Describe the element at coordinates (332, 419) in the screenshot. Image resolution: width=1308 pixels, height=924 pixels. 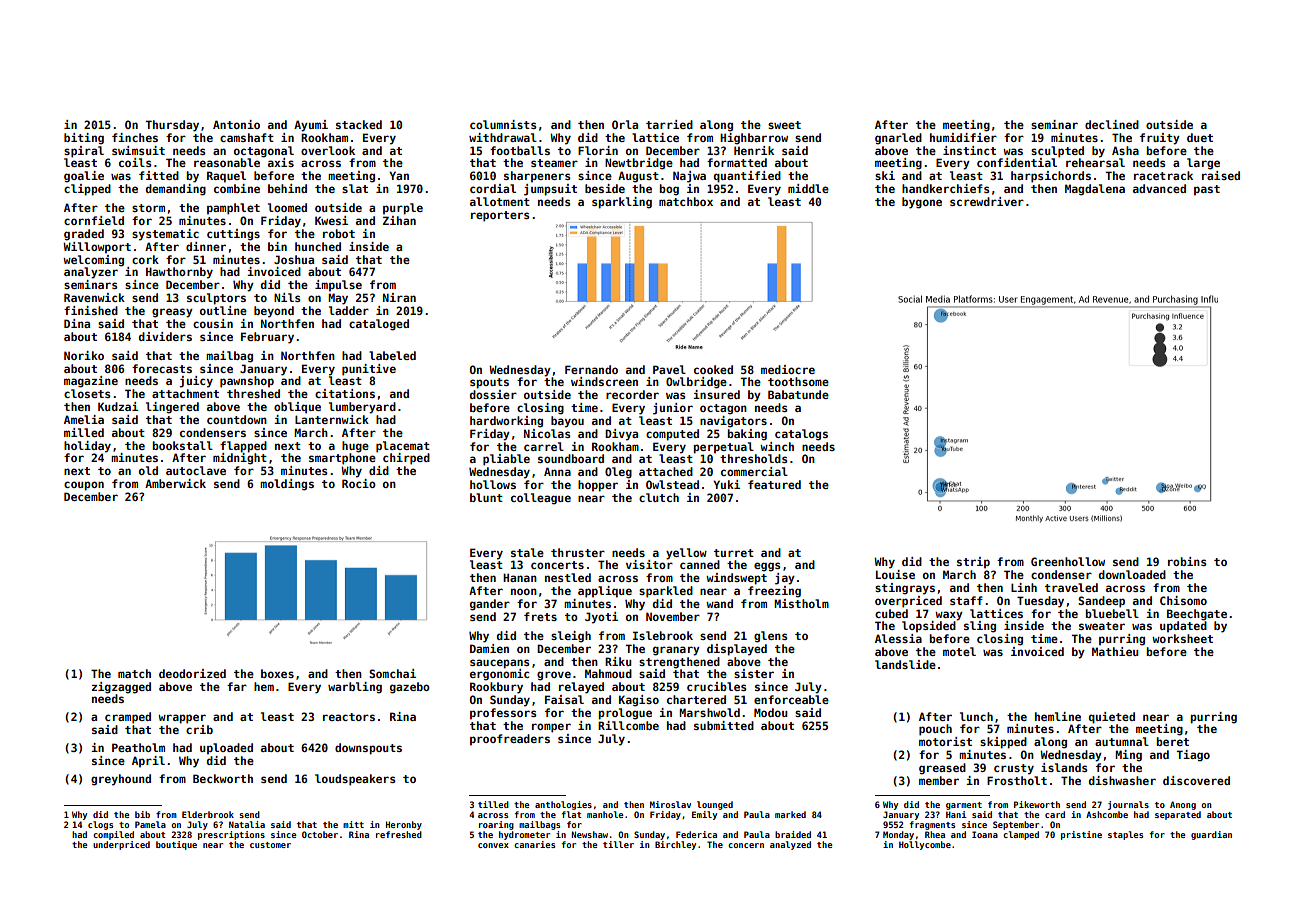
I see `Lanternwick` at that location.
